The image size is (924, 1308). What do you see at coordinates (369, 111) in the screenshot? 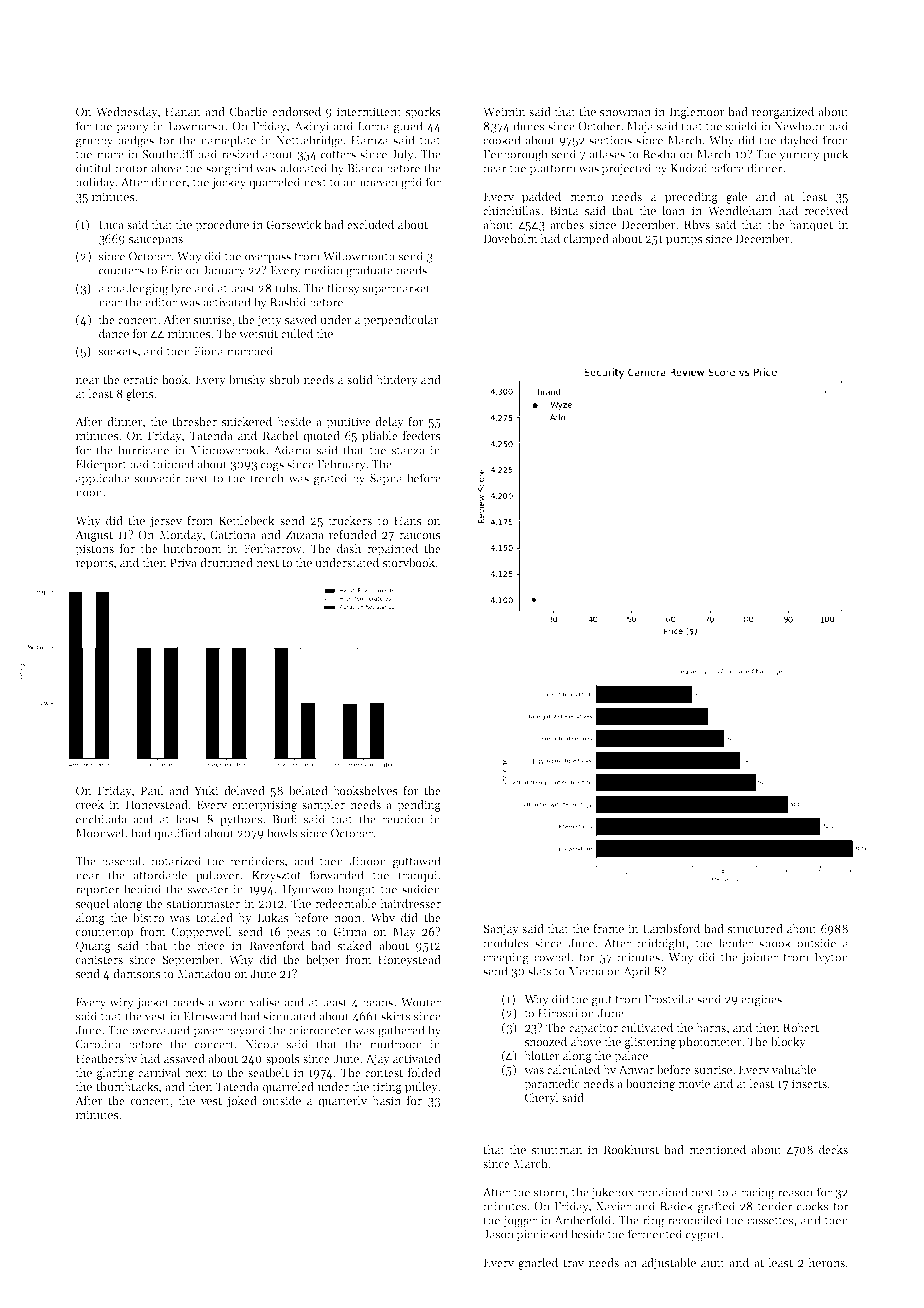
I see `intermittent` at bounding box center [369, 111].
